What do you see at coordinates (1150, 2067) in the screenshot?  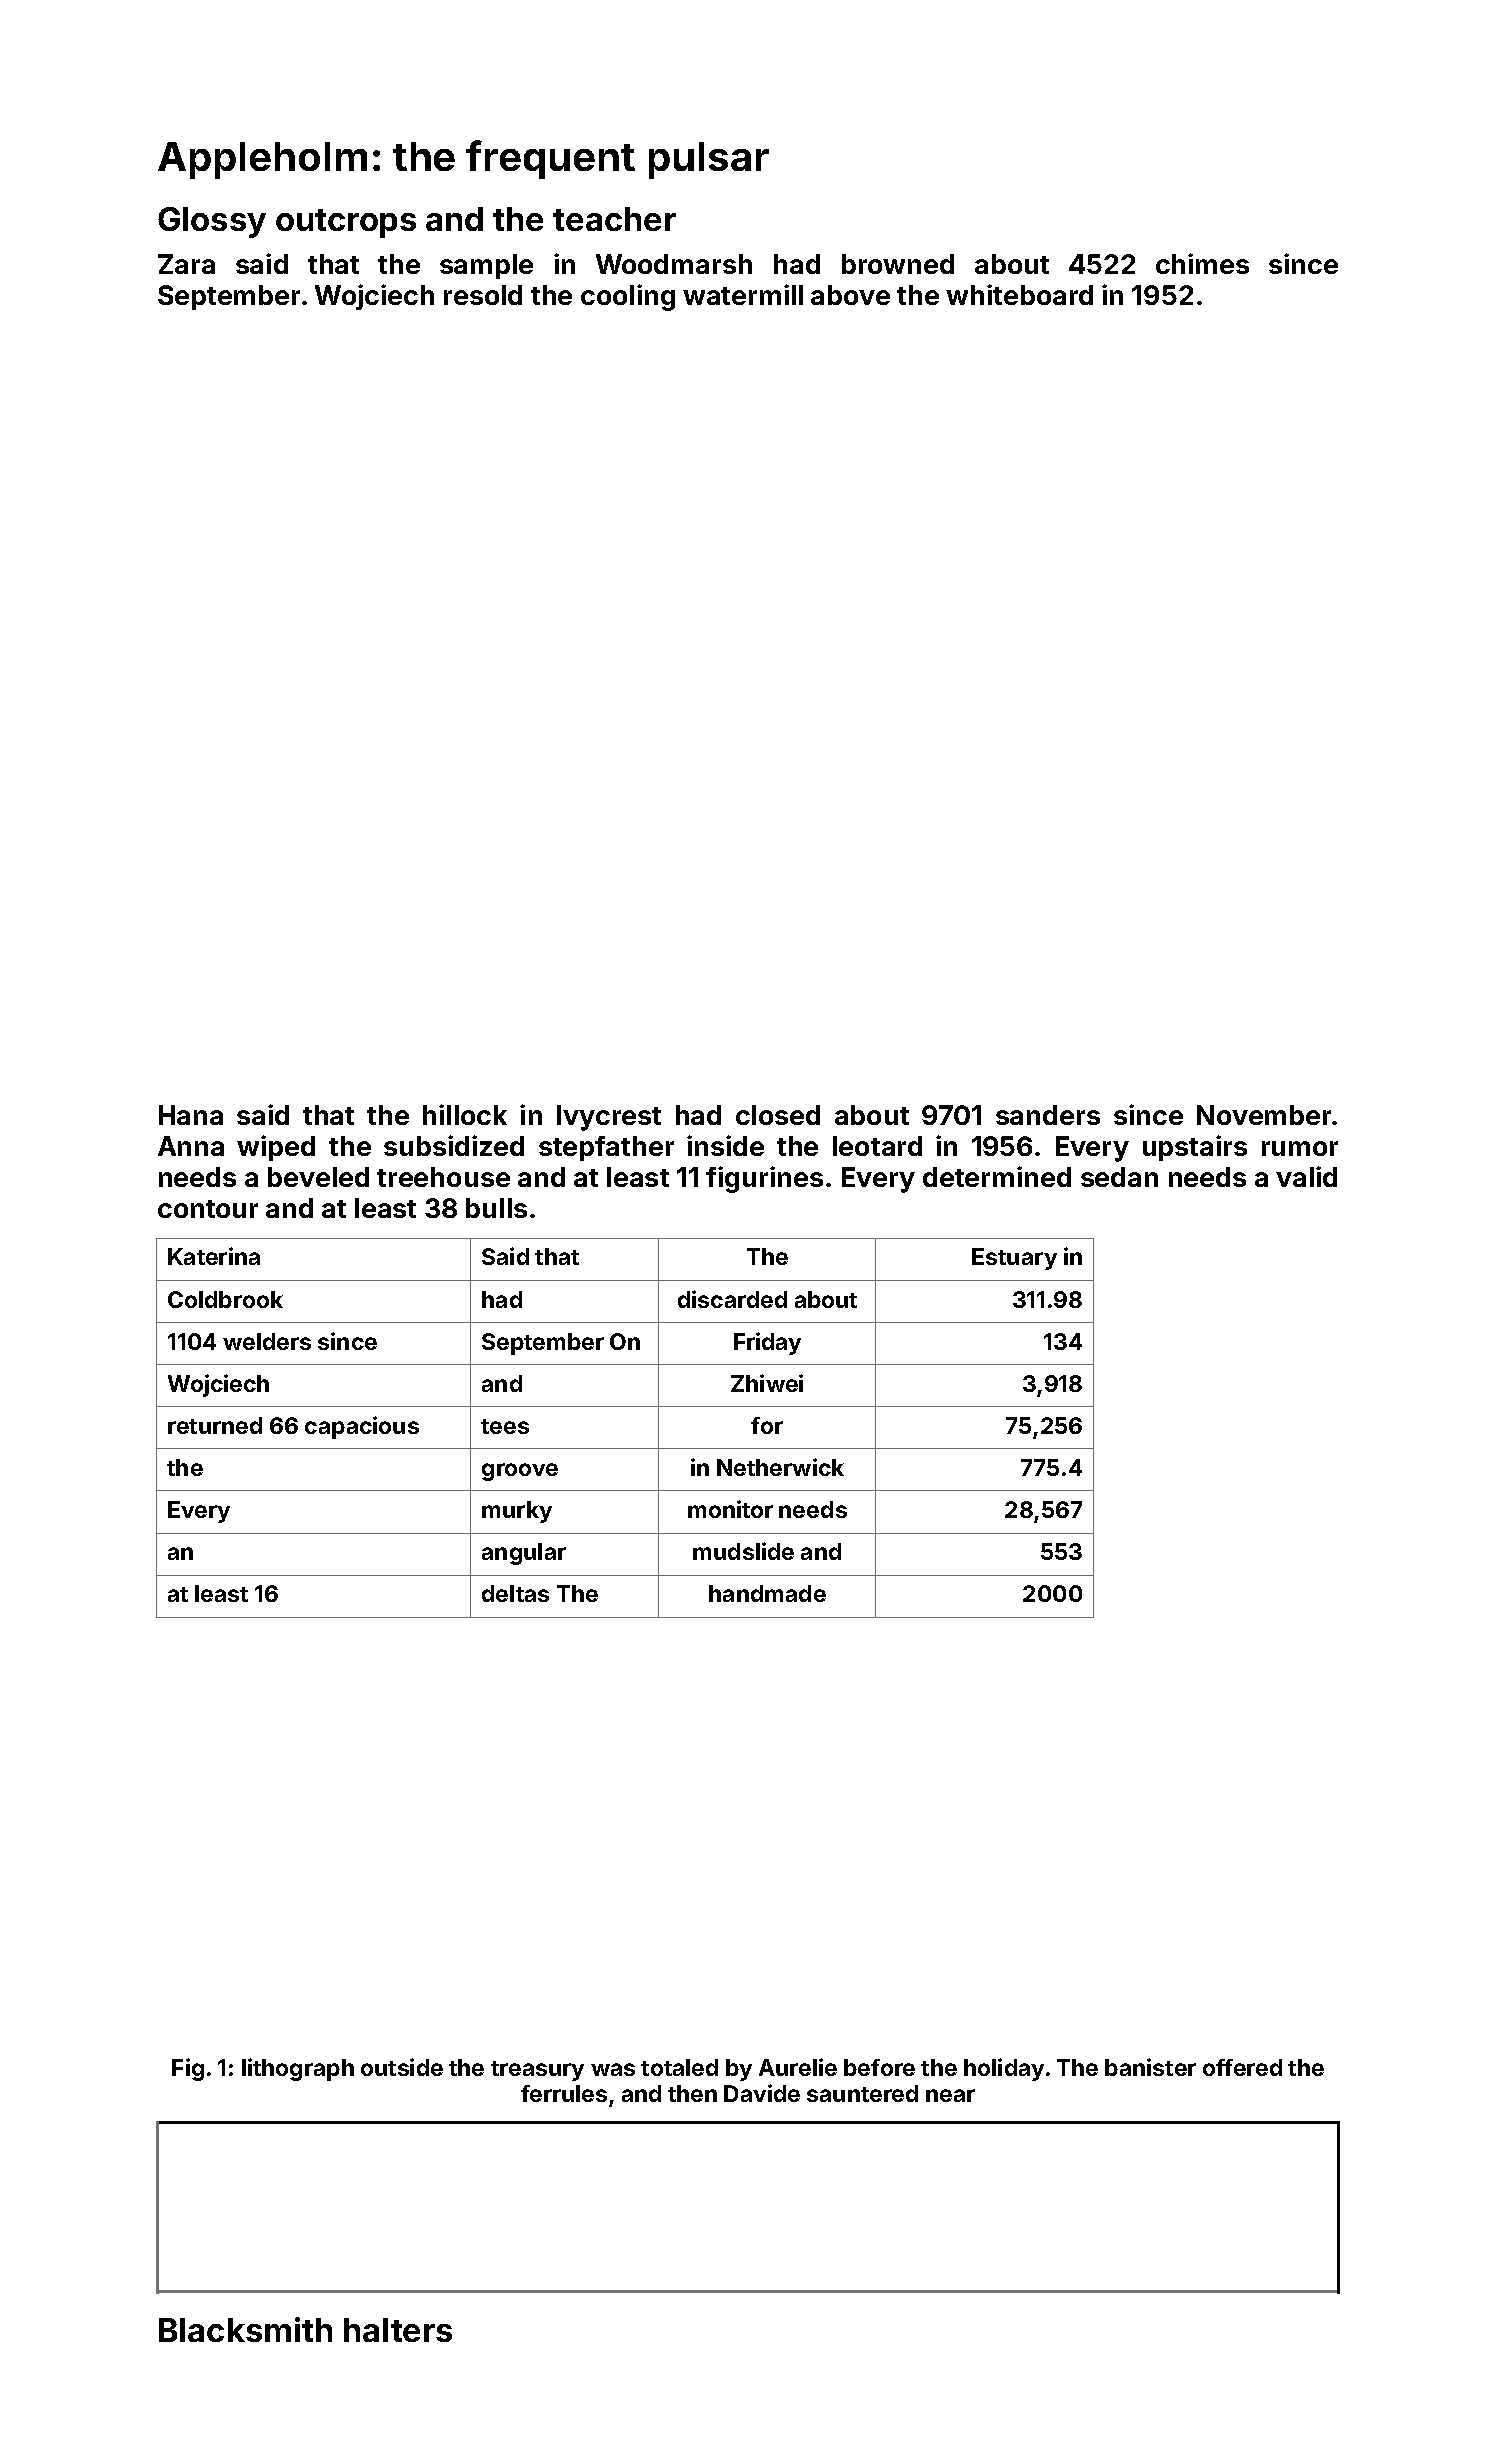 I see `banister` at bounding box center [1150, 2067].
